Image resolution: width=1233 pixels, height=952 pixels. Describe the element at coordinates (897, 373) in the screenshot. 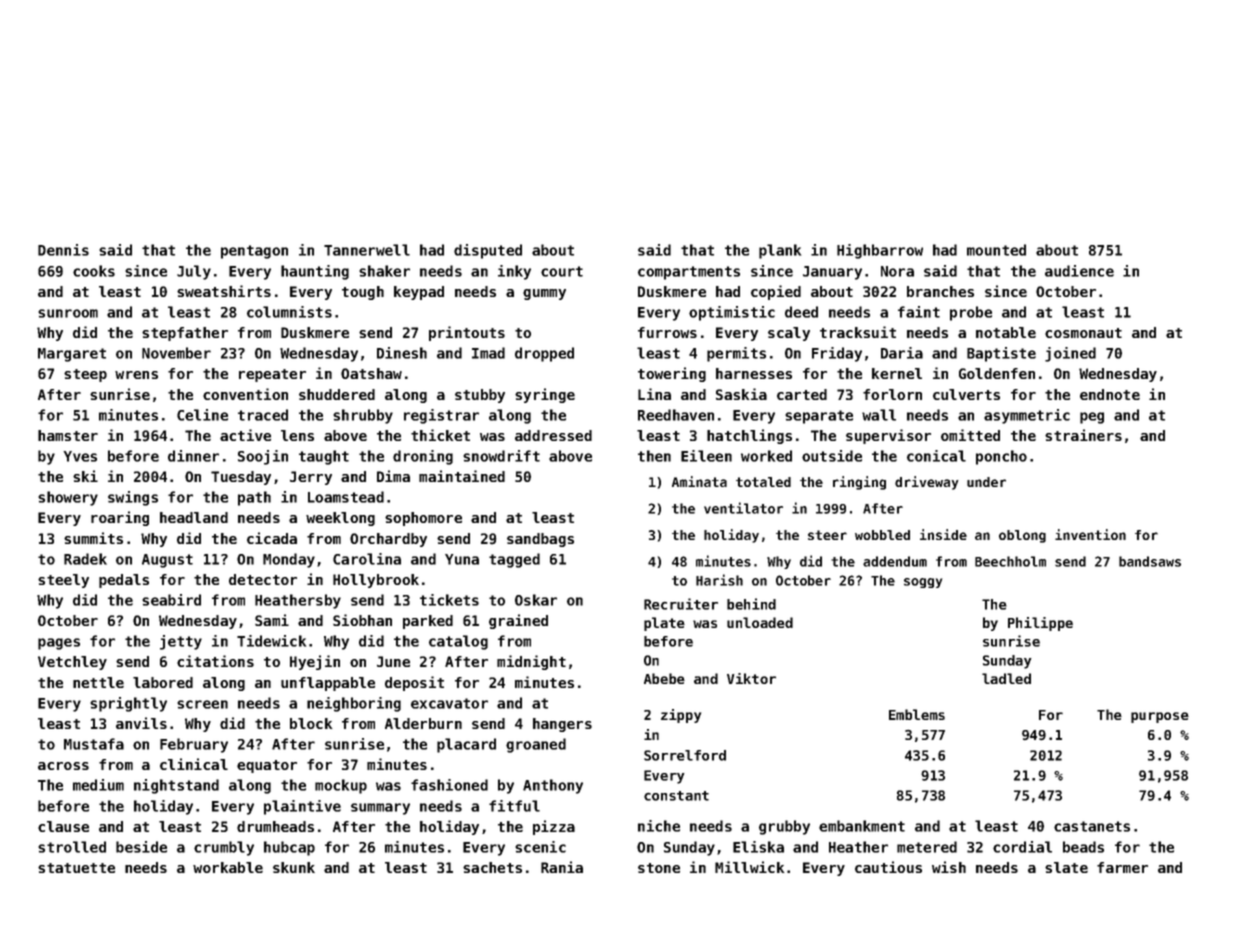

I see `kernel` at that location.
